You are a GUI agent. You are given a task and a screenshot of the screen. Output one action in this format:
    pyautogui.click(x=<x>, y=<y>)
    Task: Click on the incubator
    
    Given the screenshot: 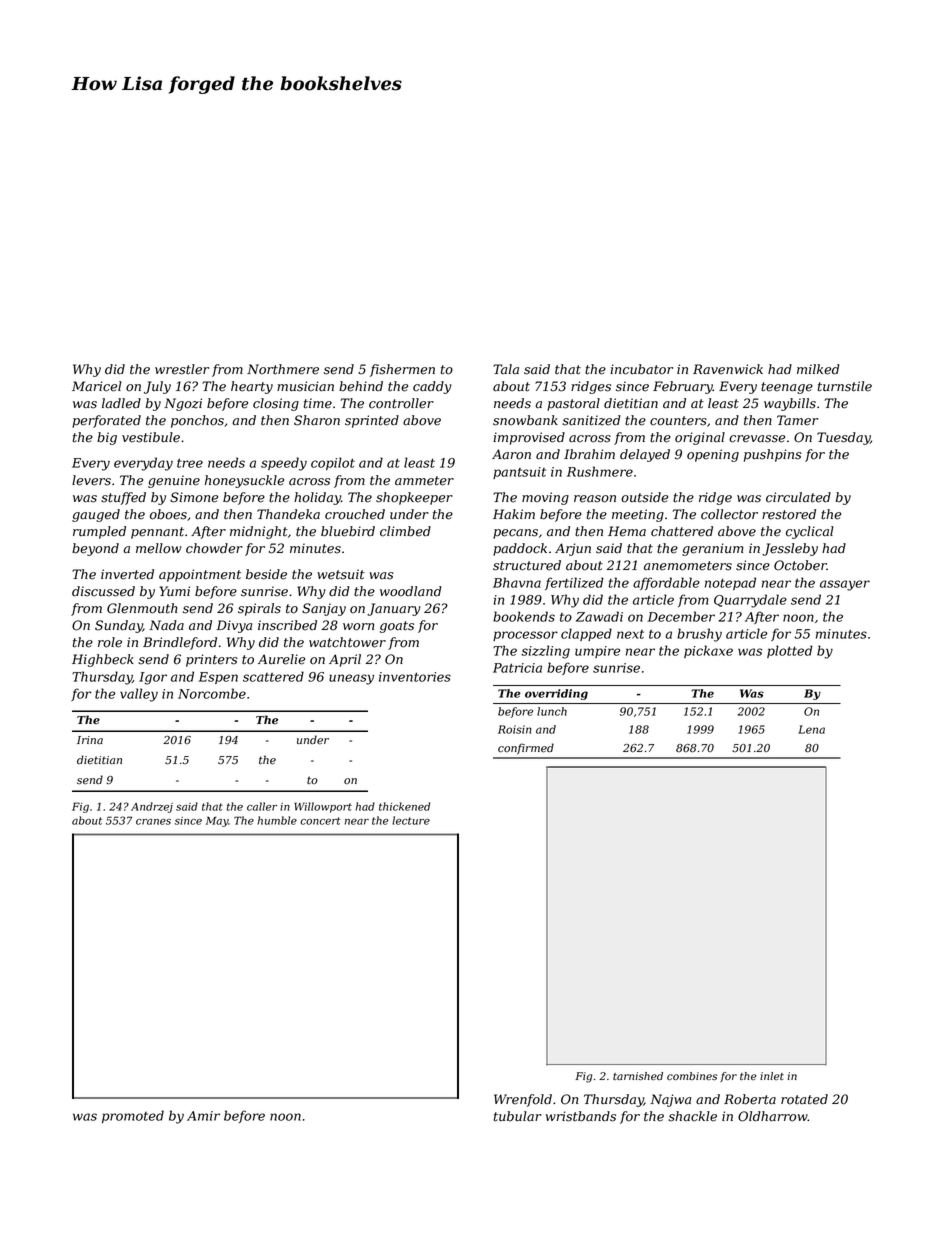 What is the action you would take?
    pyautogui.click(x=641, y=369)
